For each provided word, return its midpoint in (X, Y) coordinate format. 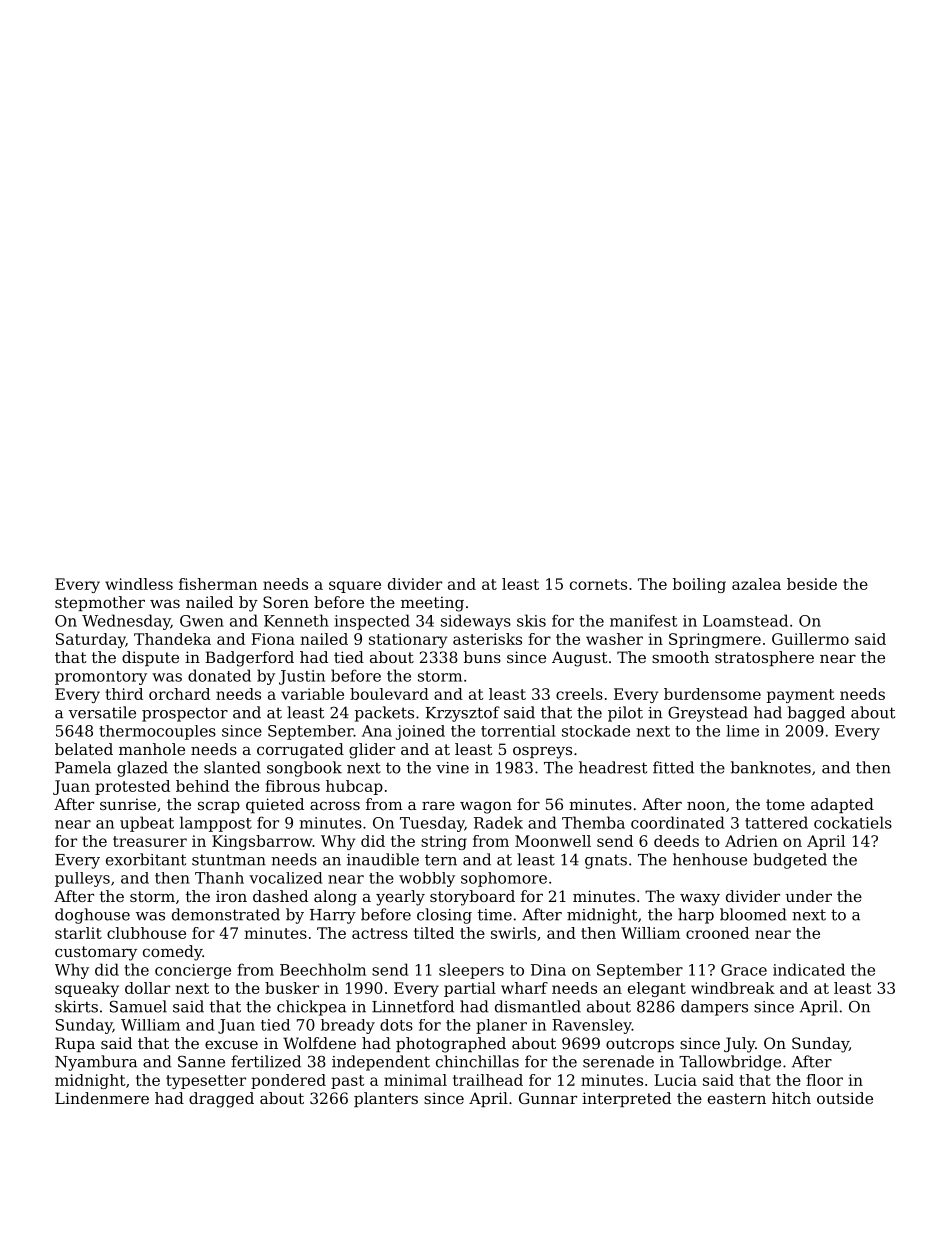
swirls (513, 933)
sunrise (128, 804)
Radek (498, 822)
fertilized (266, 1061)
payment (800, 696)
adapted (842, 805)
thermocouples (157, 732)
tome (785, 804)
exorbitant (146, 859)
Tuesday (432, 824)
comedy (173, 953)
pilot (625, 714)
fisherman (218, 584)
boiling (699, 585)
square (355, 587)
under (809, 896)
